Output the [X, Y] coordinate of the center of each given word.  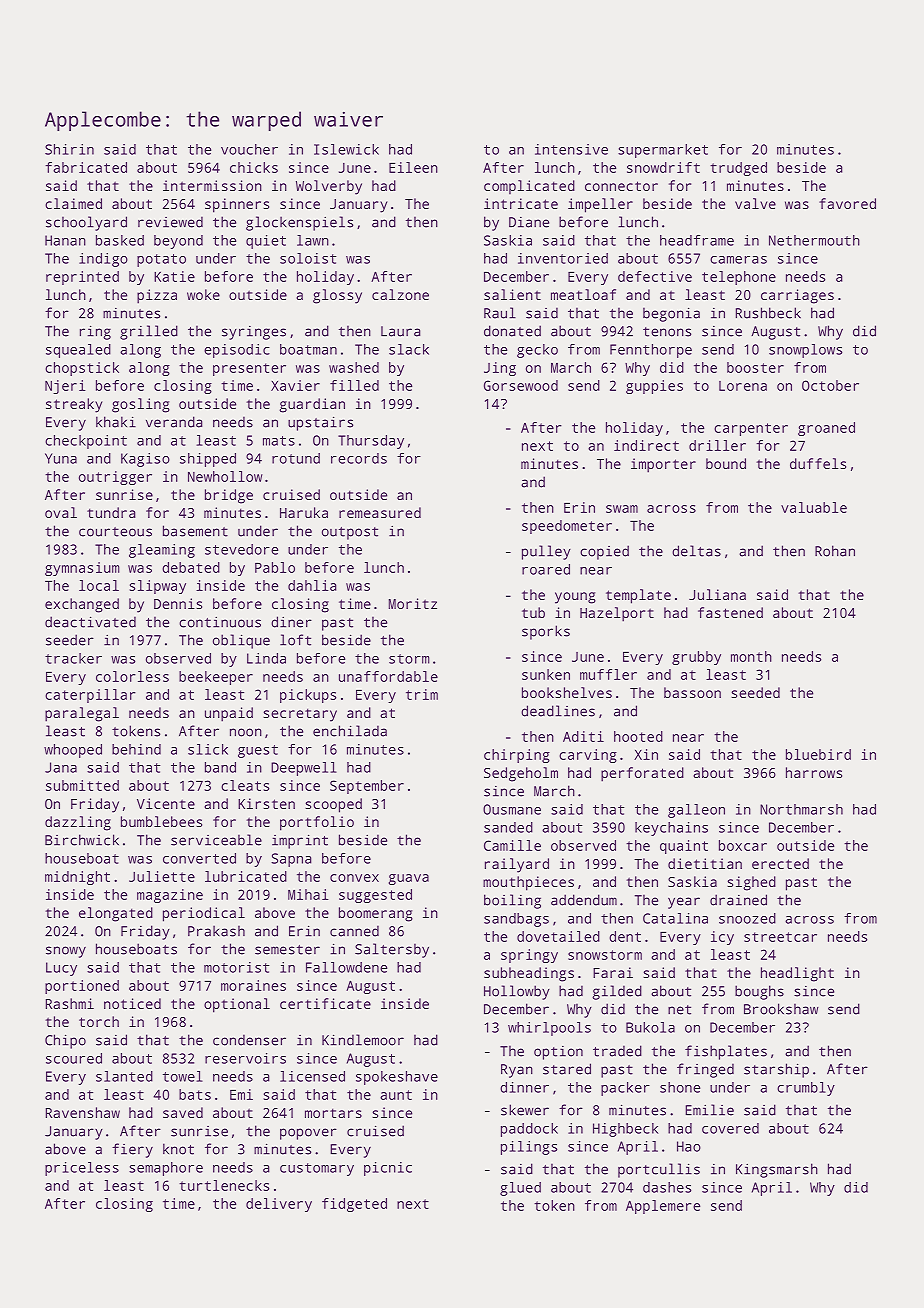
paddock [529, 1130]
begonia [671, 314]
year [684, 903]
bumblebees [161, 821]
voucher [249, 149]
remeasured [380, 512]
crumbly [806, 1089]
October [830, 385]
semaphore [166, 1169]
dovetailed [558, 936]
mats [279, 441]
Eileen [413, 167]
